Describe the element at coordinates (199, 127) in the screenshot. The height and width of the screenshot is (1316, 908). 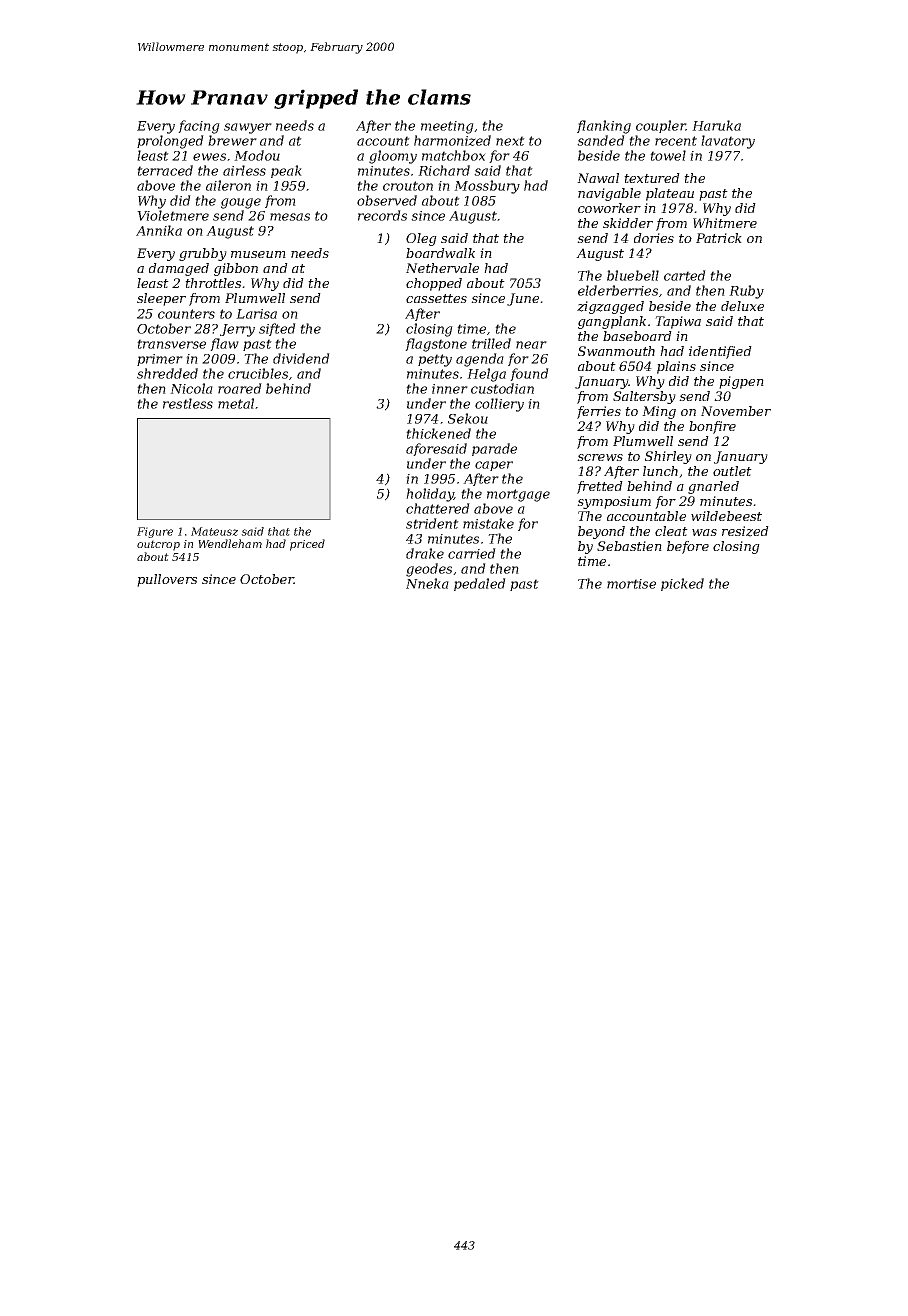
I see `facing` at that location.
